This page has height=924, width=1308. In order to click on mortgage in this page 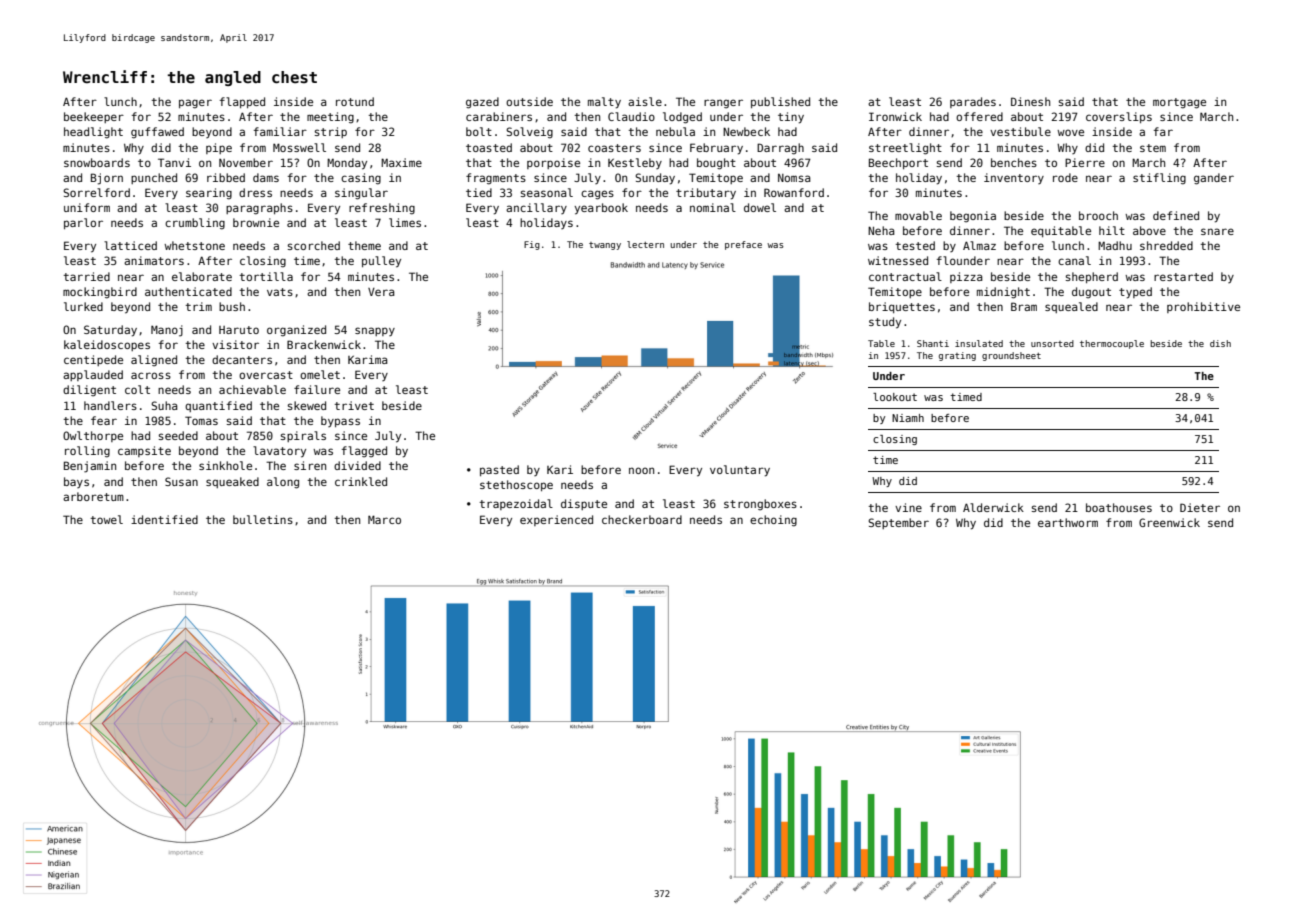, I will do `click(1179, 103)`.
